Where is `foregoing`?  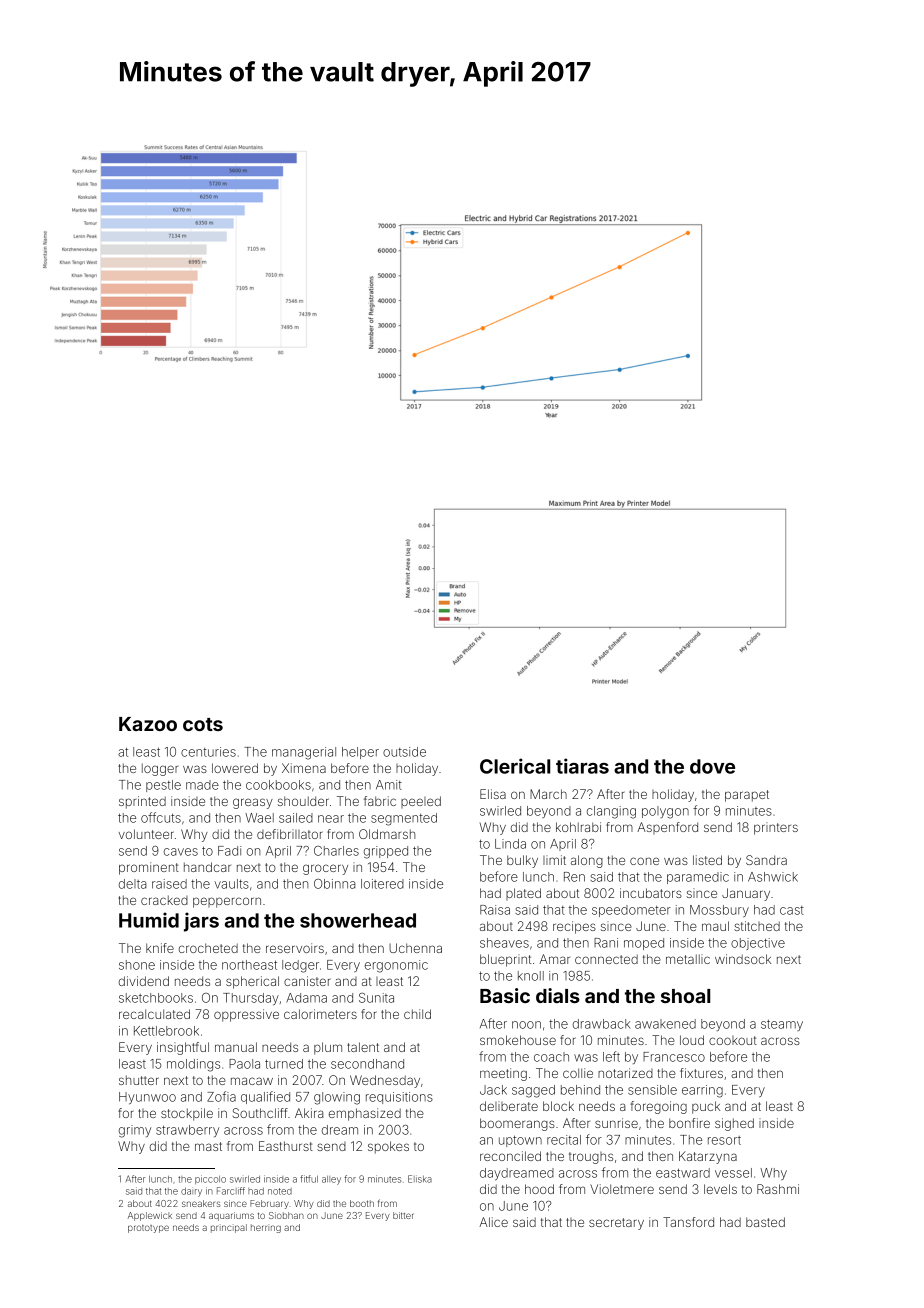 foregoing is located at coordinates (658, 1107).
